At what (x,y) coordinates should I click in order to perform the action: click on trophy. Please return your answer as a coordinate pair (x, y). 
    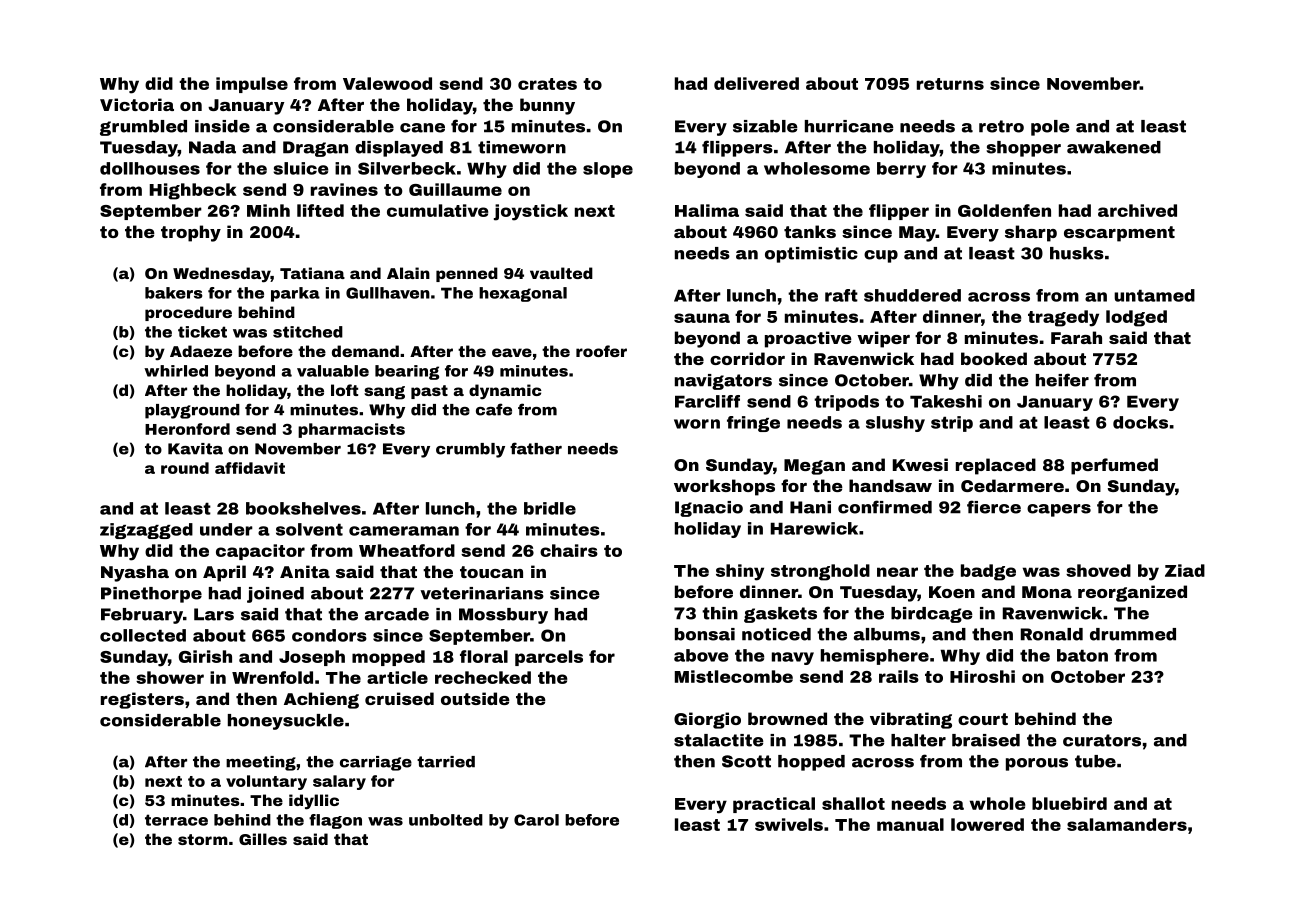
    Looking at the image, I should click on (191, 233).
